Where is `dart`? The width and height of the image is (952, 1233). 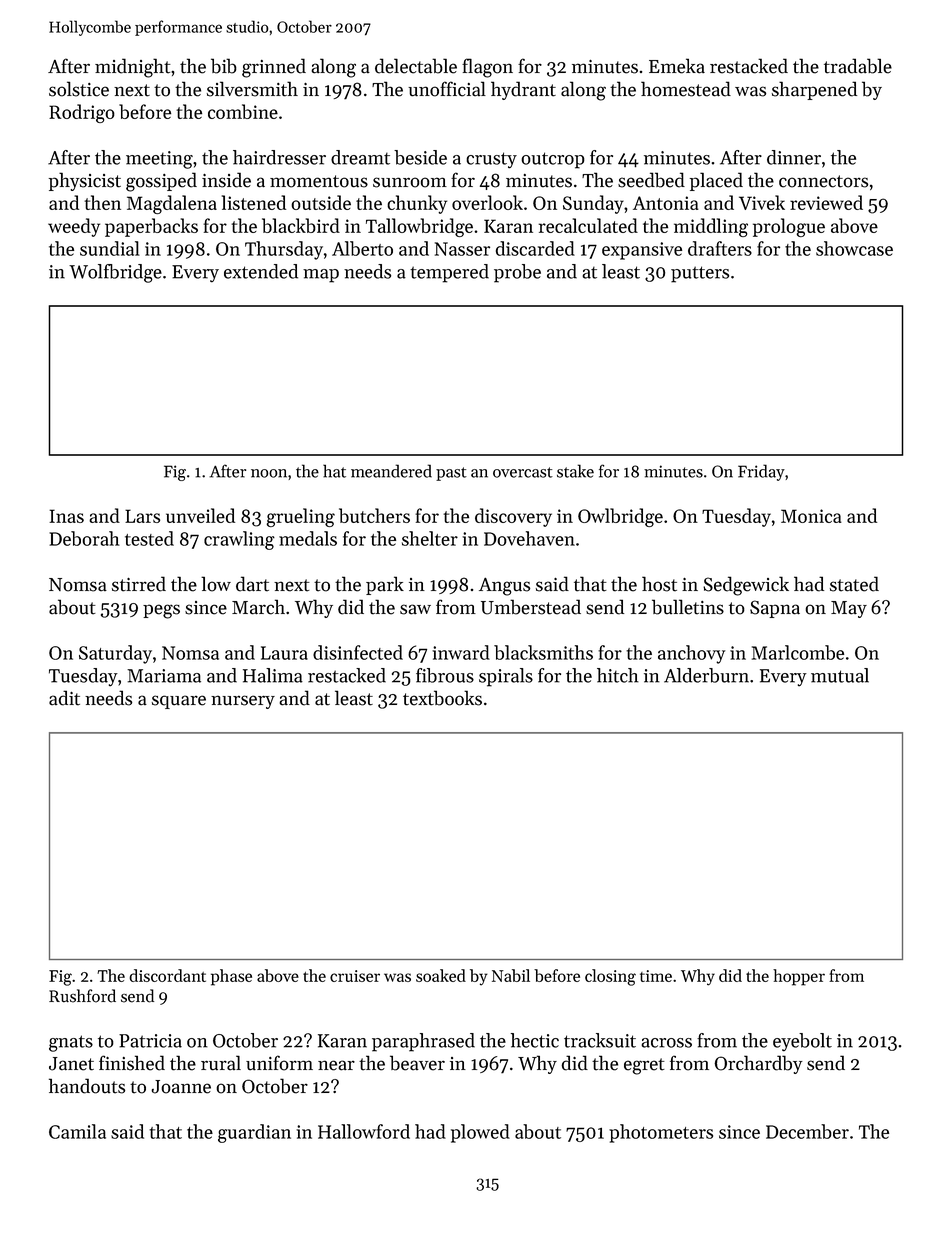
dart is located at coordinates (252, 584).
